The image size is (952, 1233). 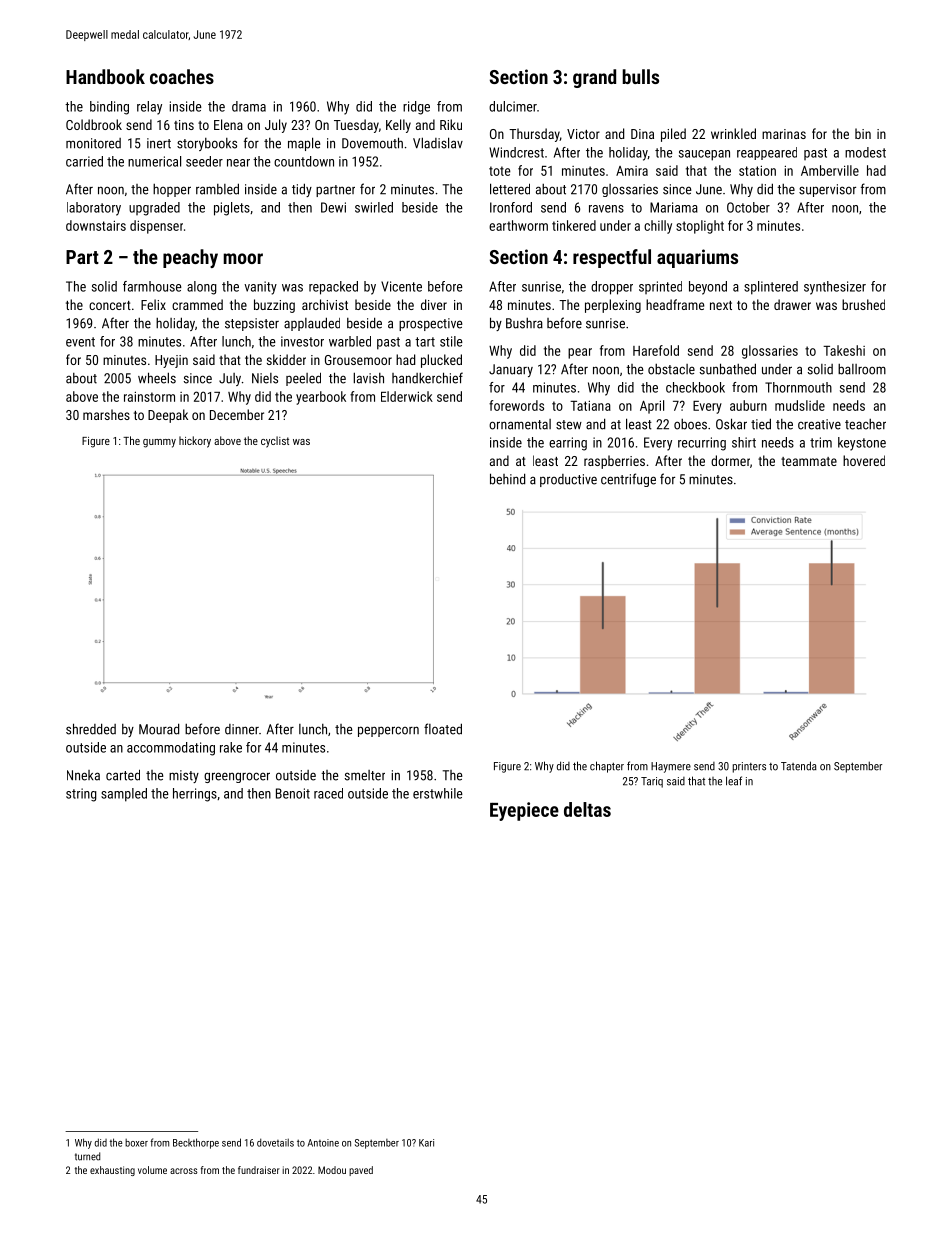 I want to click on Tatenda, so click(x=799, y=766).
